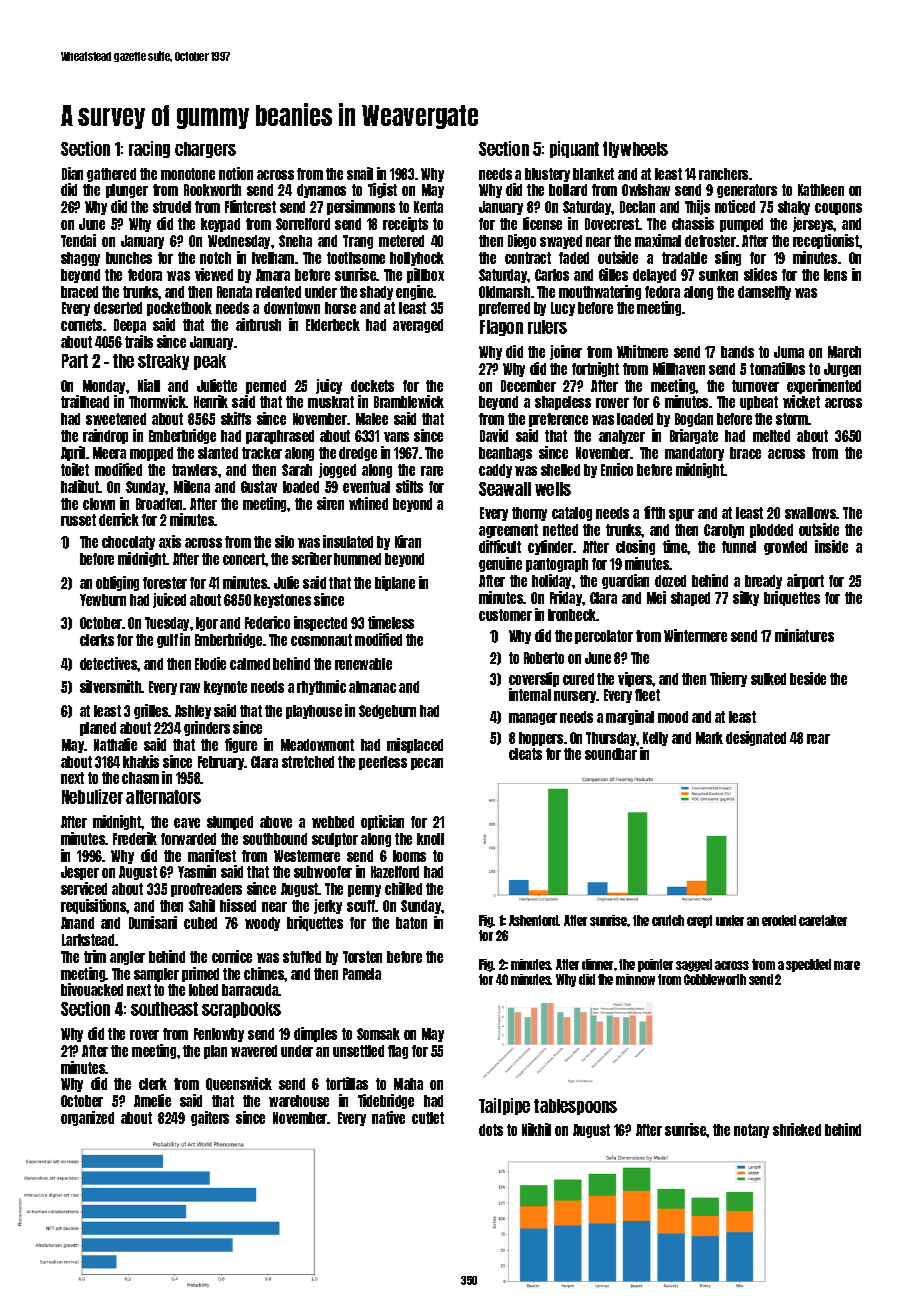 The width and height of the screenshot is (924, 1308). What do you see at coordinates (747, 191) in the screenshot?
I see `generators` at bounding box center [747, 191].
